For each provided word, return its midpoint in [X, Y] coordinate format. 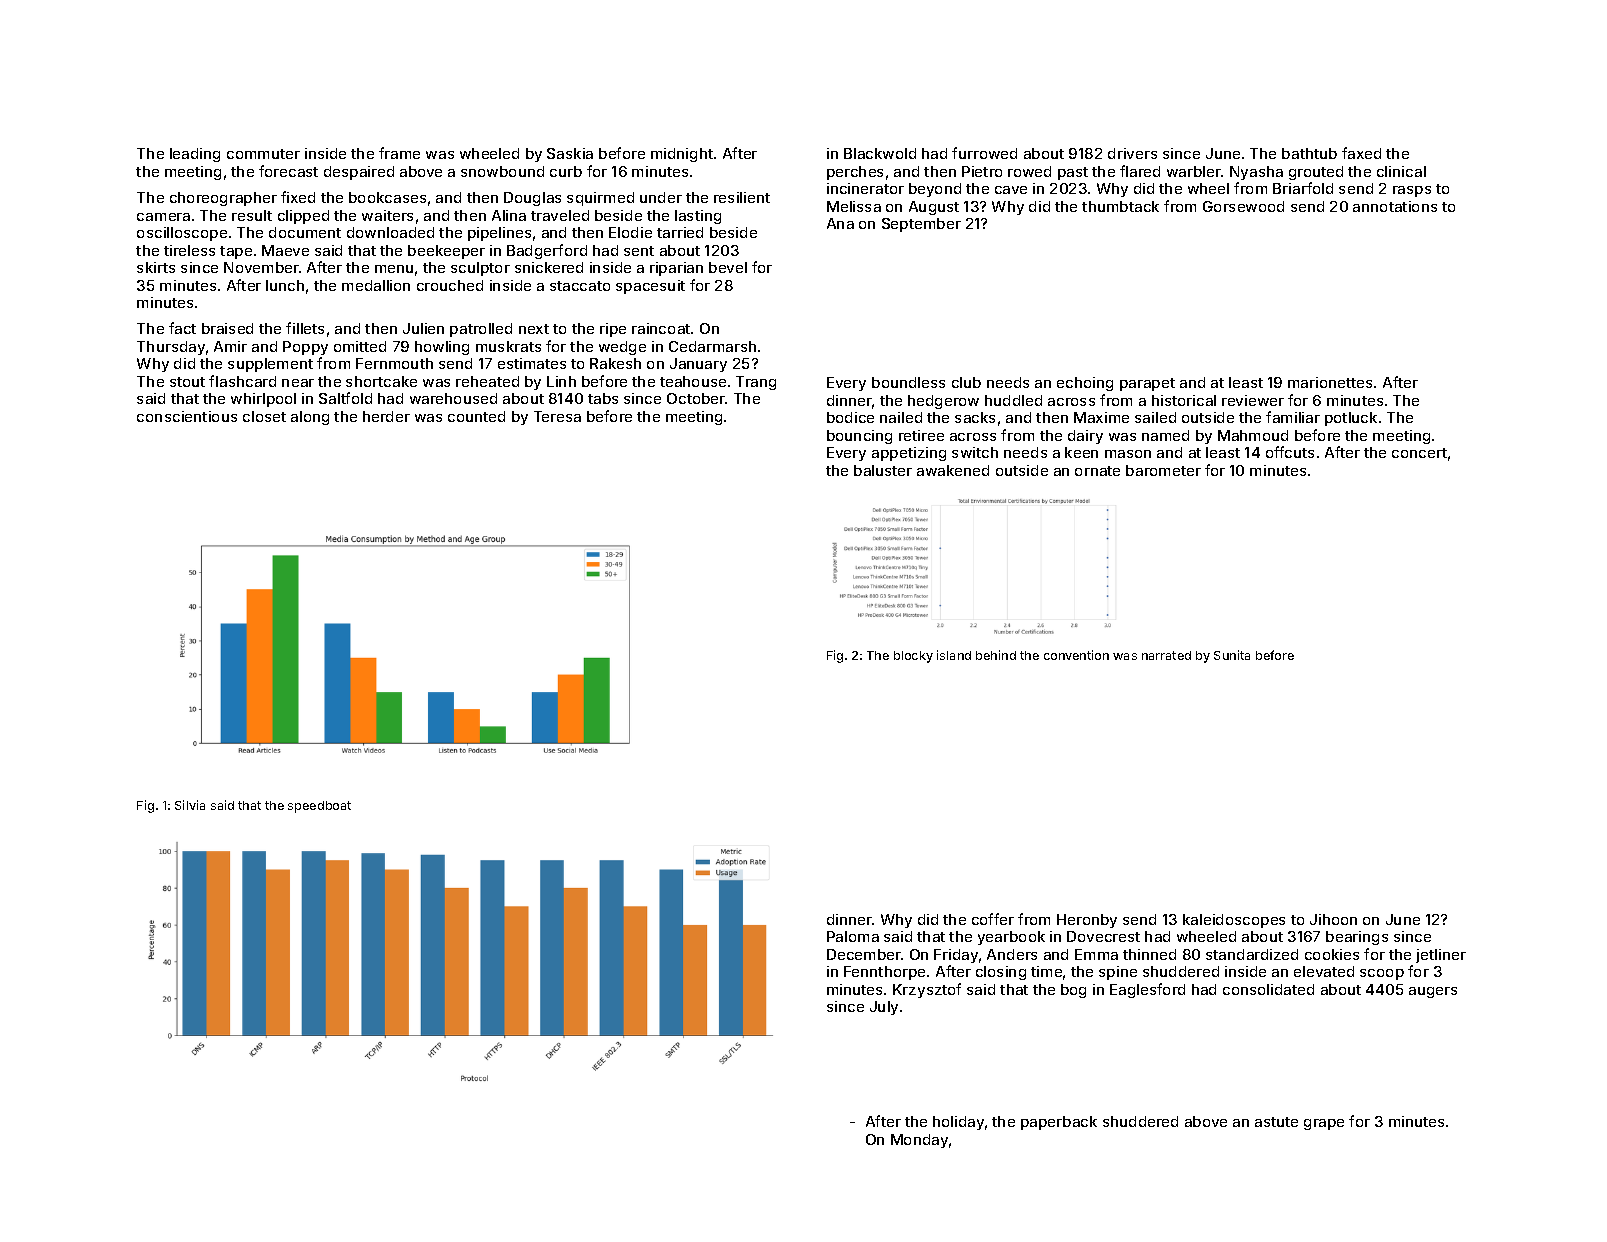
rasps [1412, 191]
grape [1324, 1124]
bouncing [859, 437]
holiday [958, 1123]
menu [394, 269]
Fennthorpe [884, 973]
